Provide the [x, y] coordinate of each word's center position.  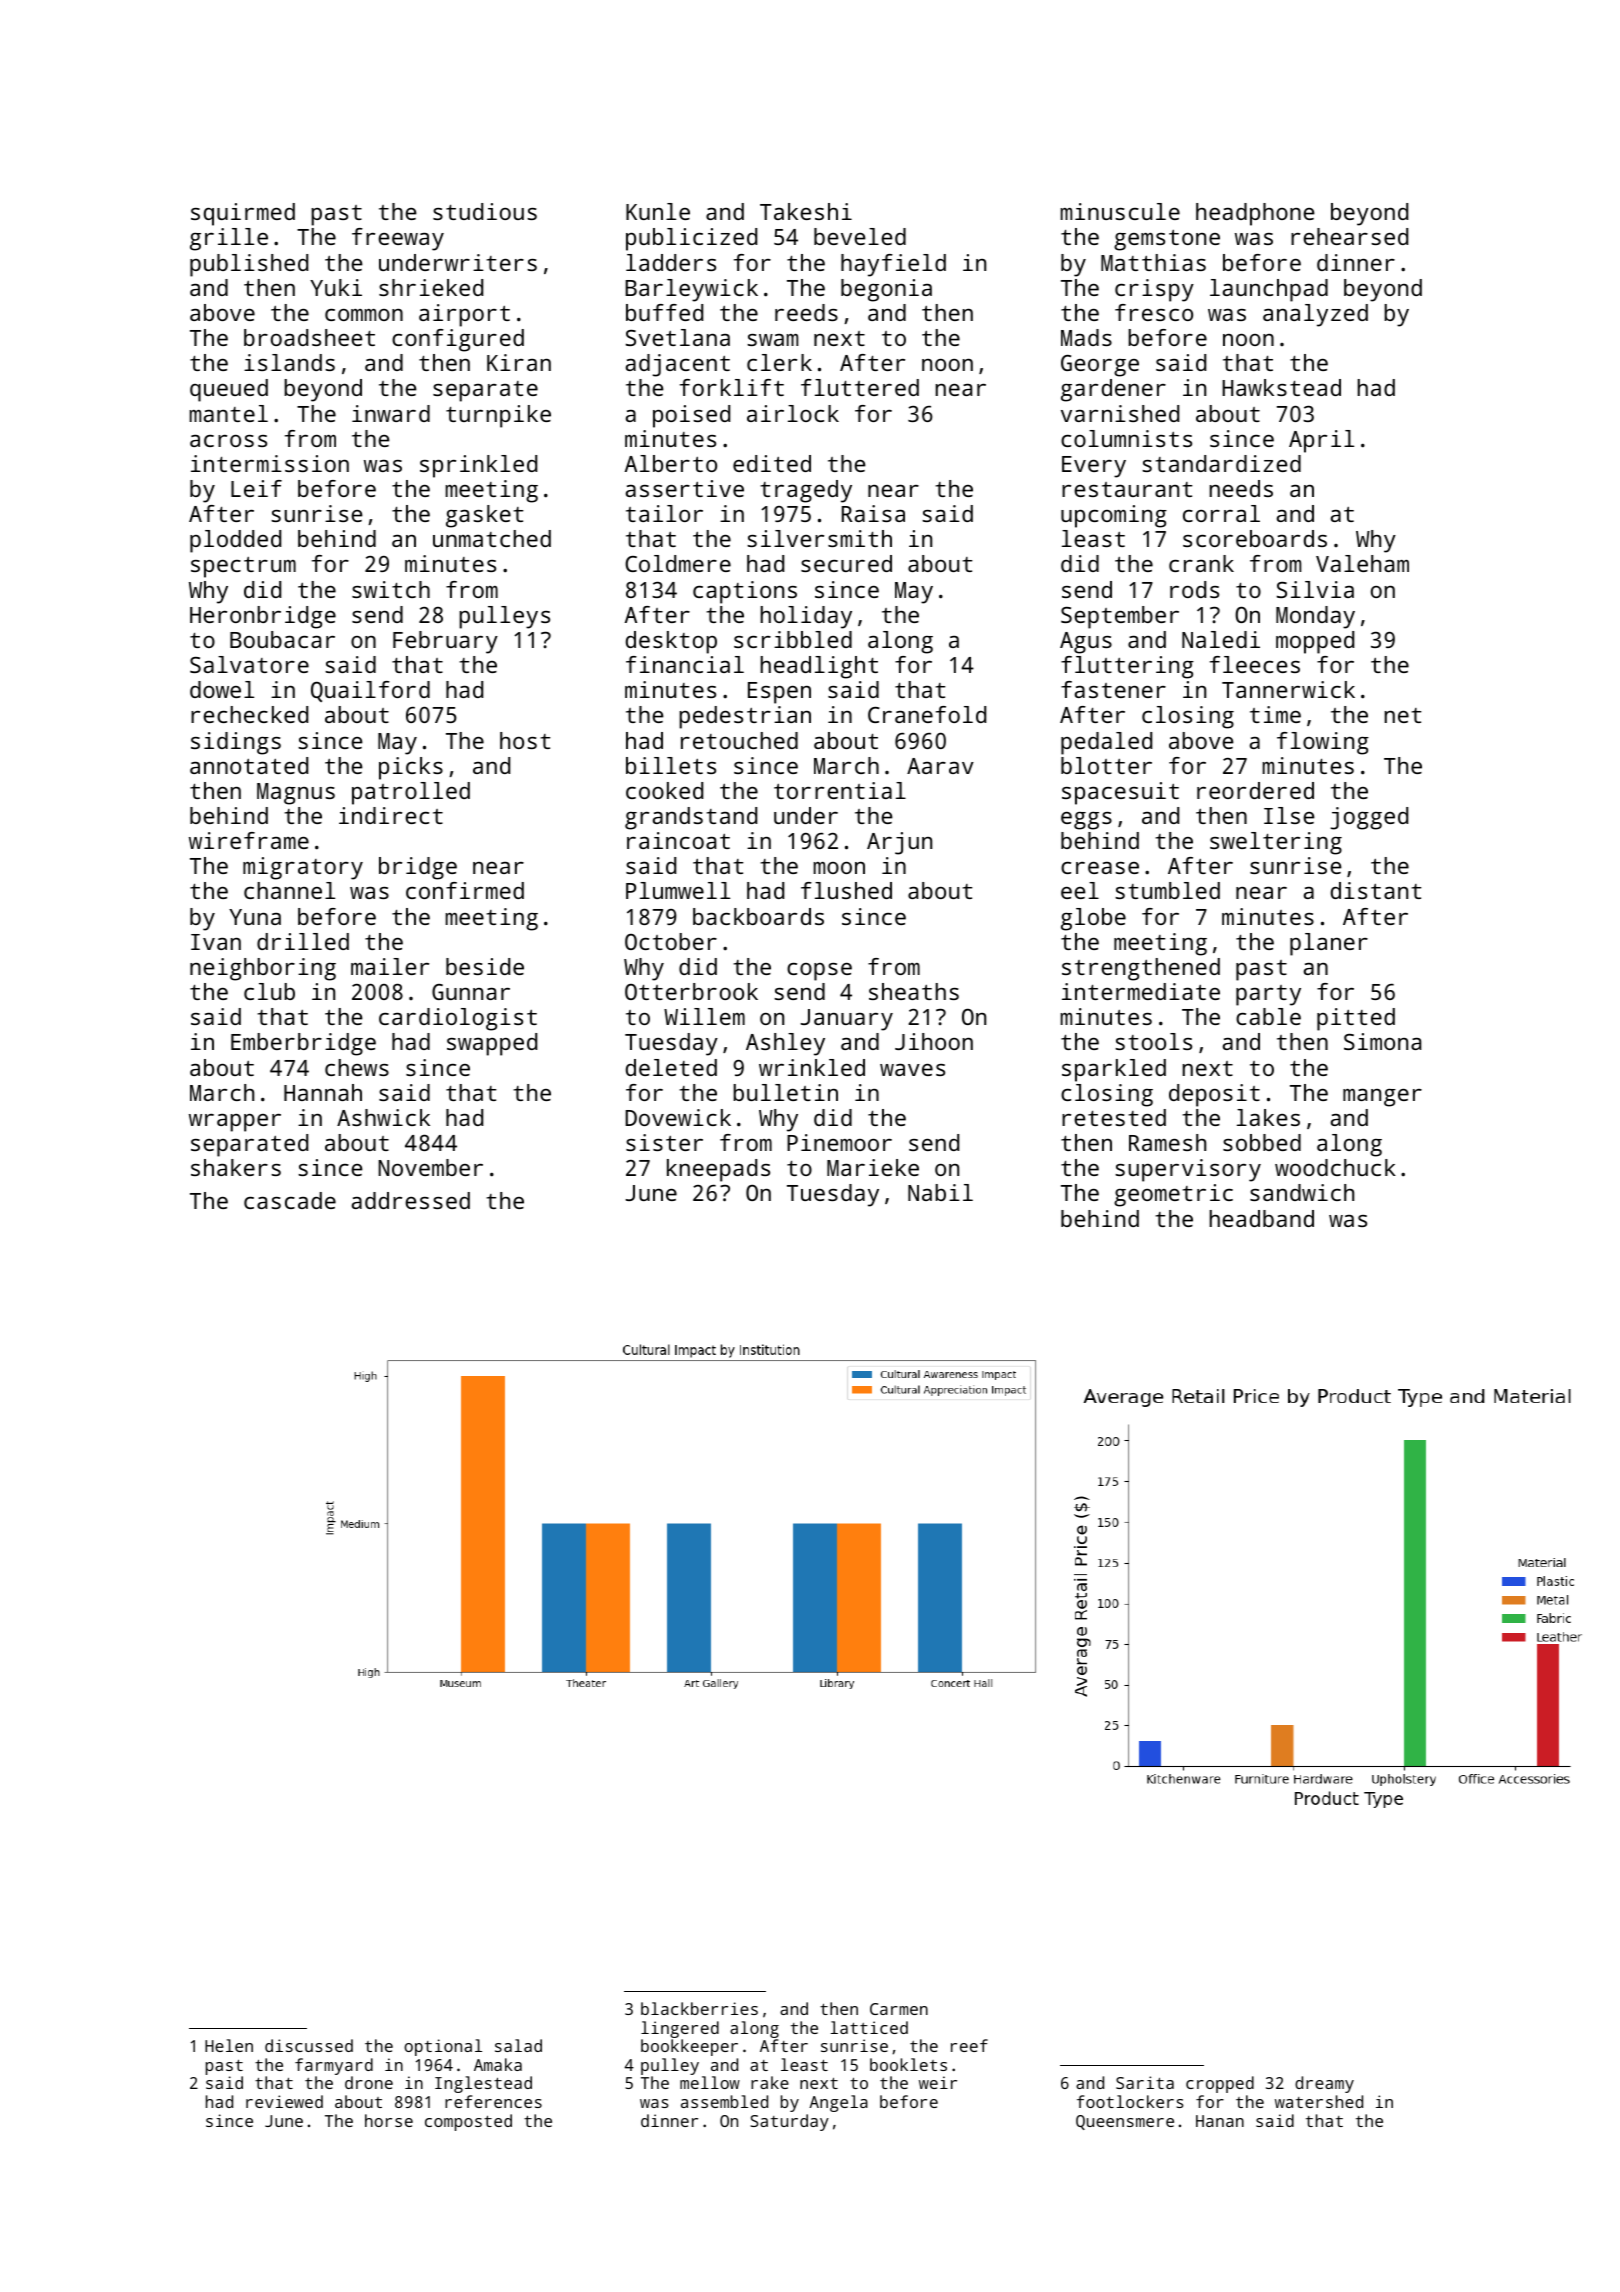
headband [1261, 1218]
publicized [691, 239]
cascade [290, 1200]
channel [289, 890]
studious [485, 211]
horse [389, 2120]
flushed [846, 890]
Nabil [940, 1192]
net [1402, 715]
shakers [236, 1167]
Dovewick [678, 1117]
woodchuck [1335, 1167]
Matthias [1153, 262]
